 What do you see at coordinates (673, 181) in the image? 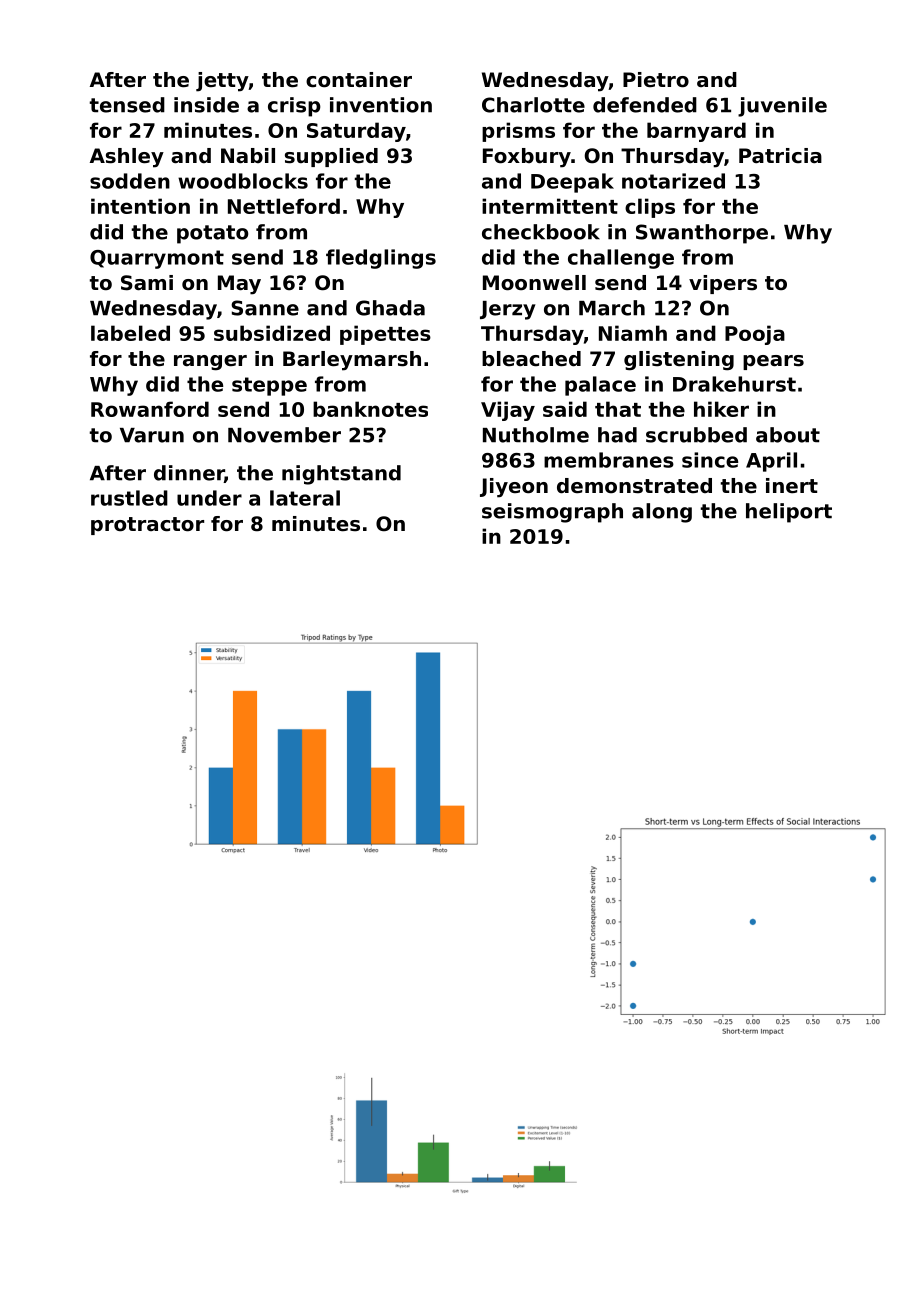
I see `notarized` at bounding box center [673, 181].
